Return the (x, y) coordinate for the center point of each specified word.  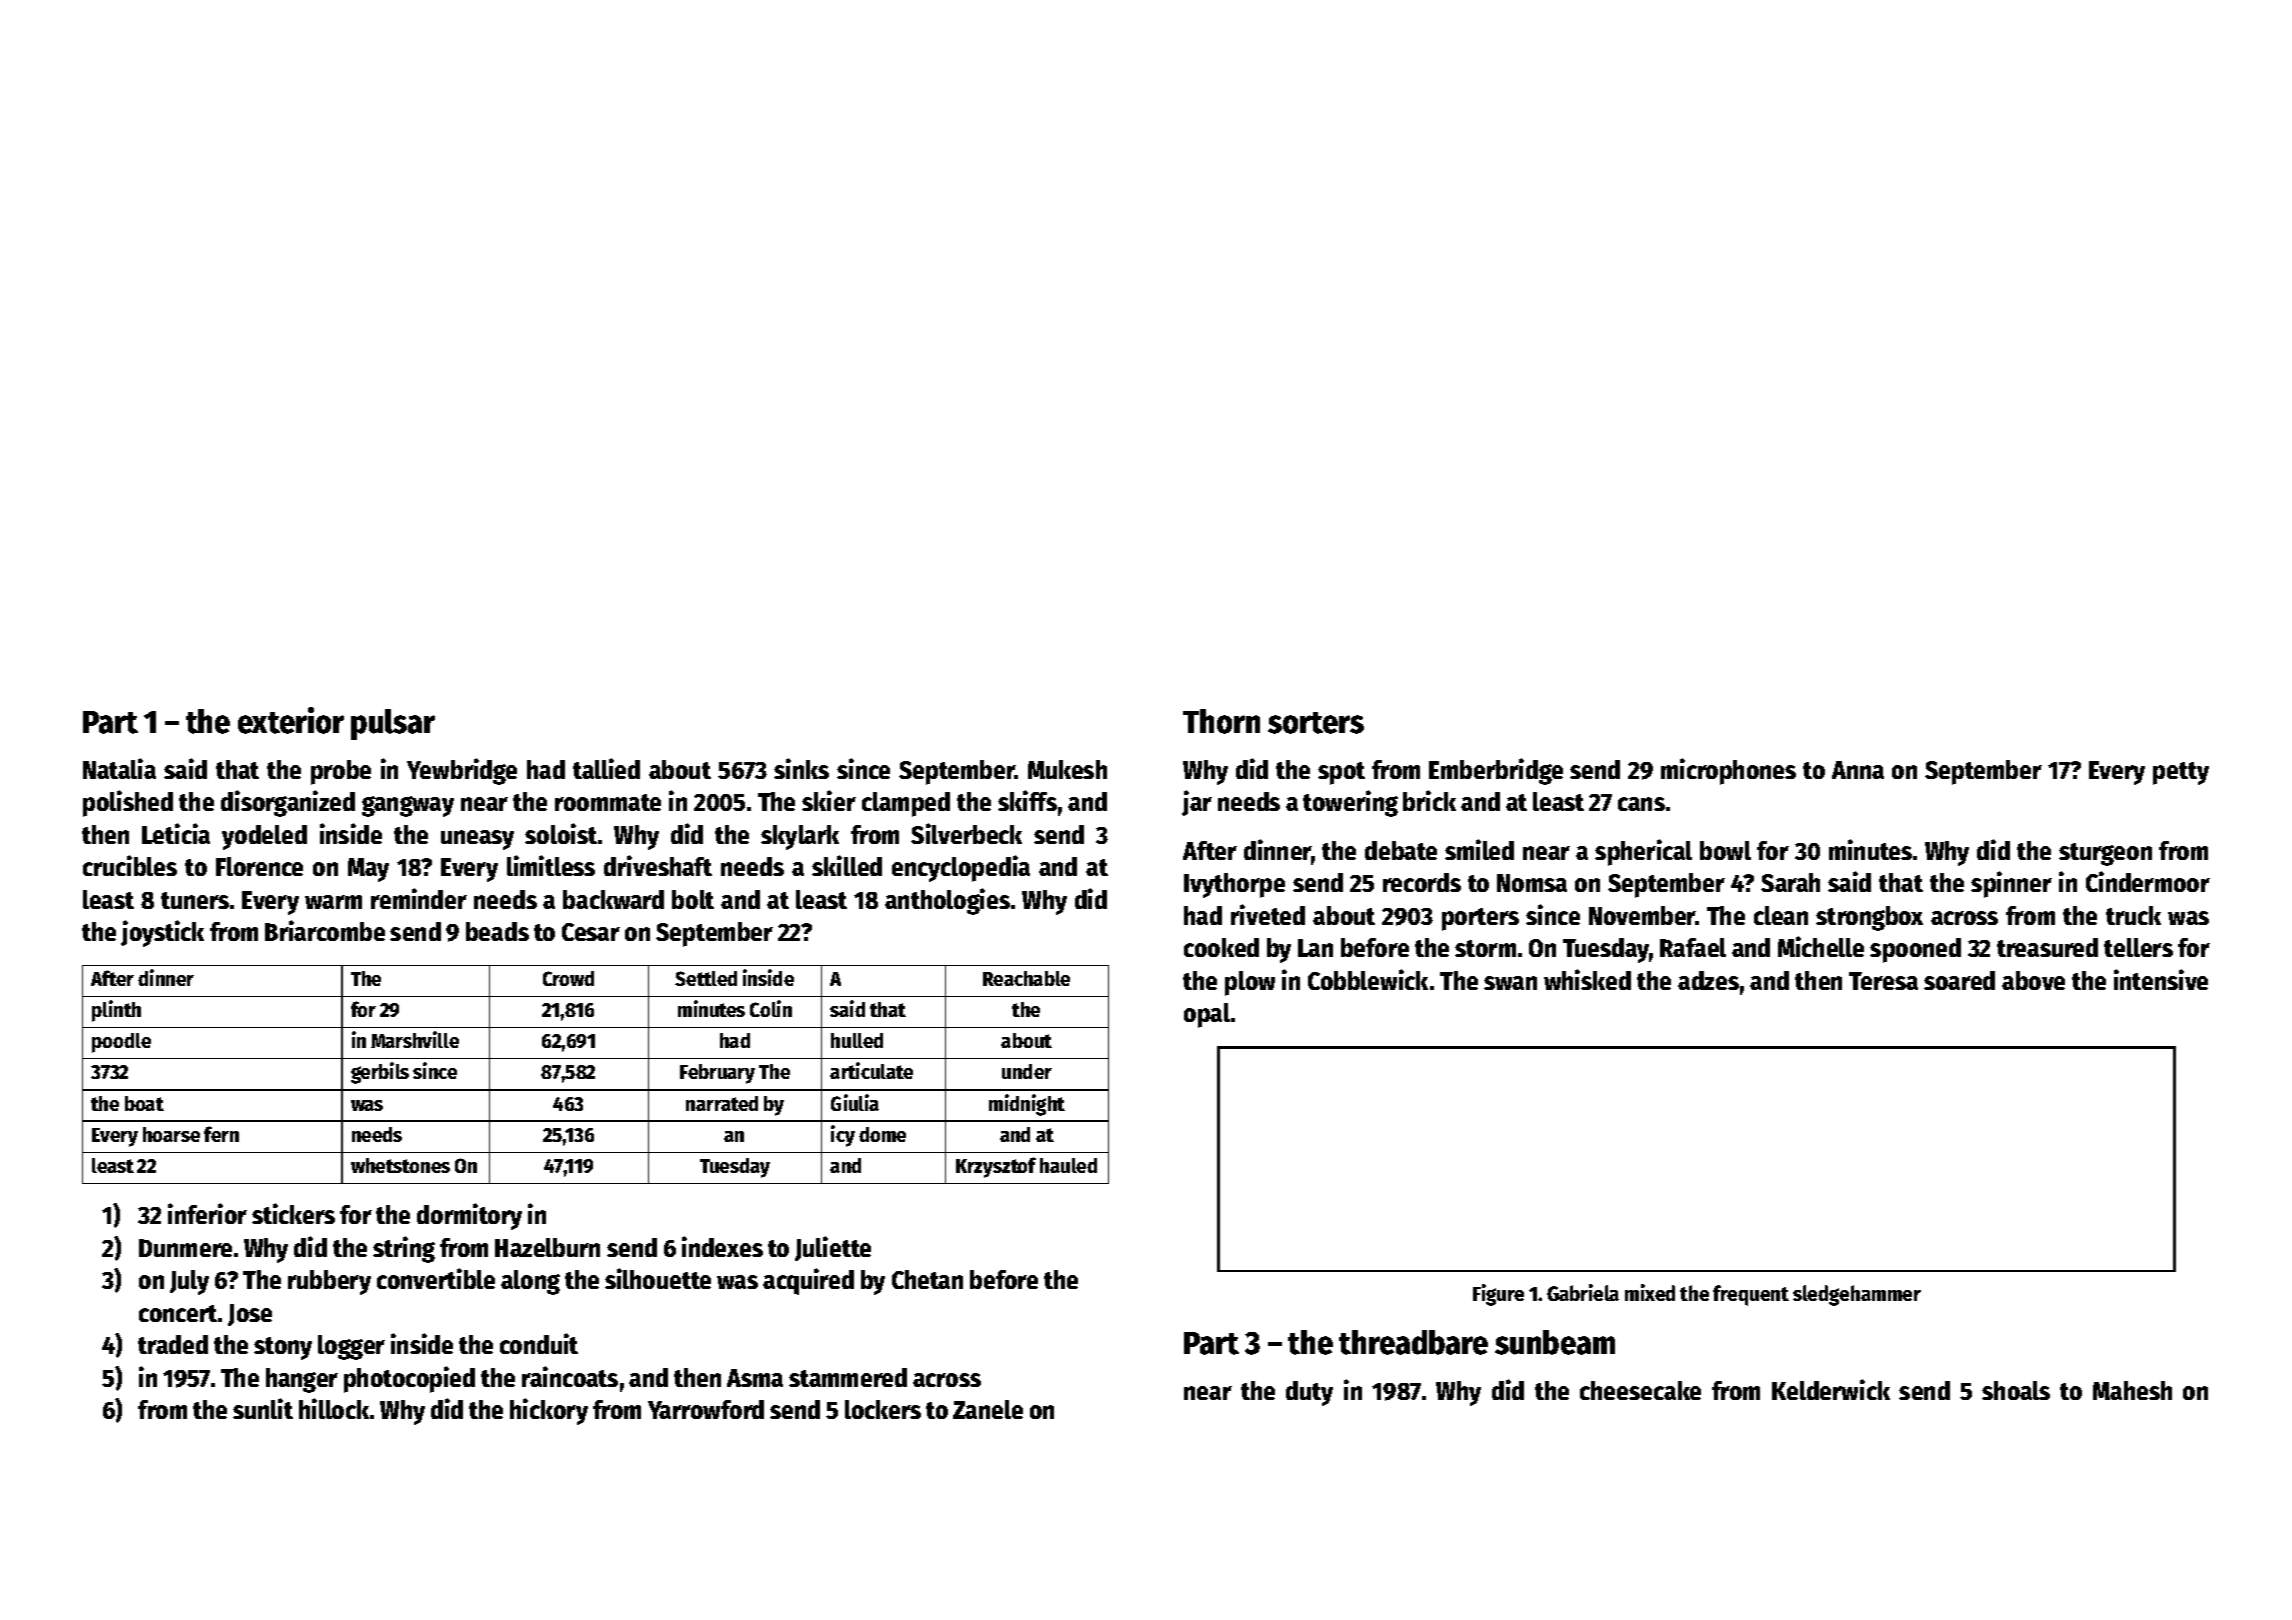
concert (178, 1313)
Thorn (1221, 721)
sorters (1316, 723)
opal (1207, 1015)
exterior (291, 720)
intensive (2161, 979)
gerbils (380, 1073)
